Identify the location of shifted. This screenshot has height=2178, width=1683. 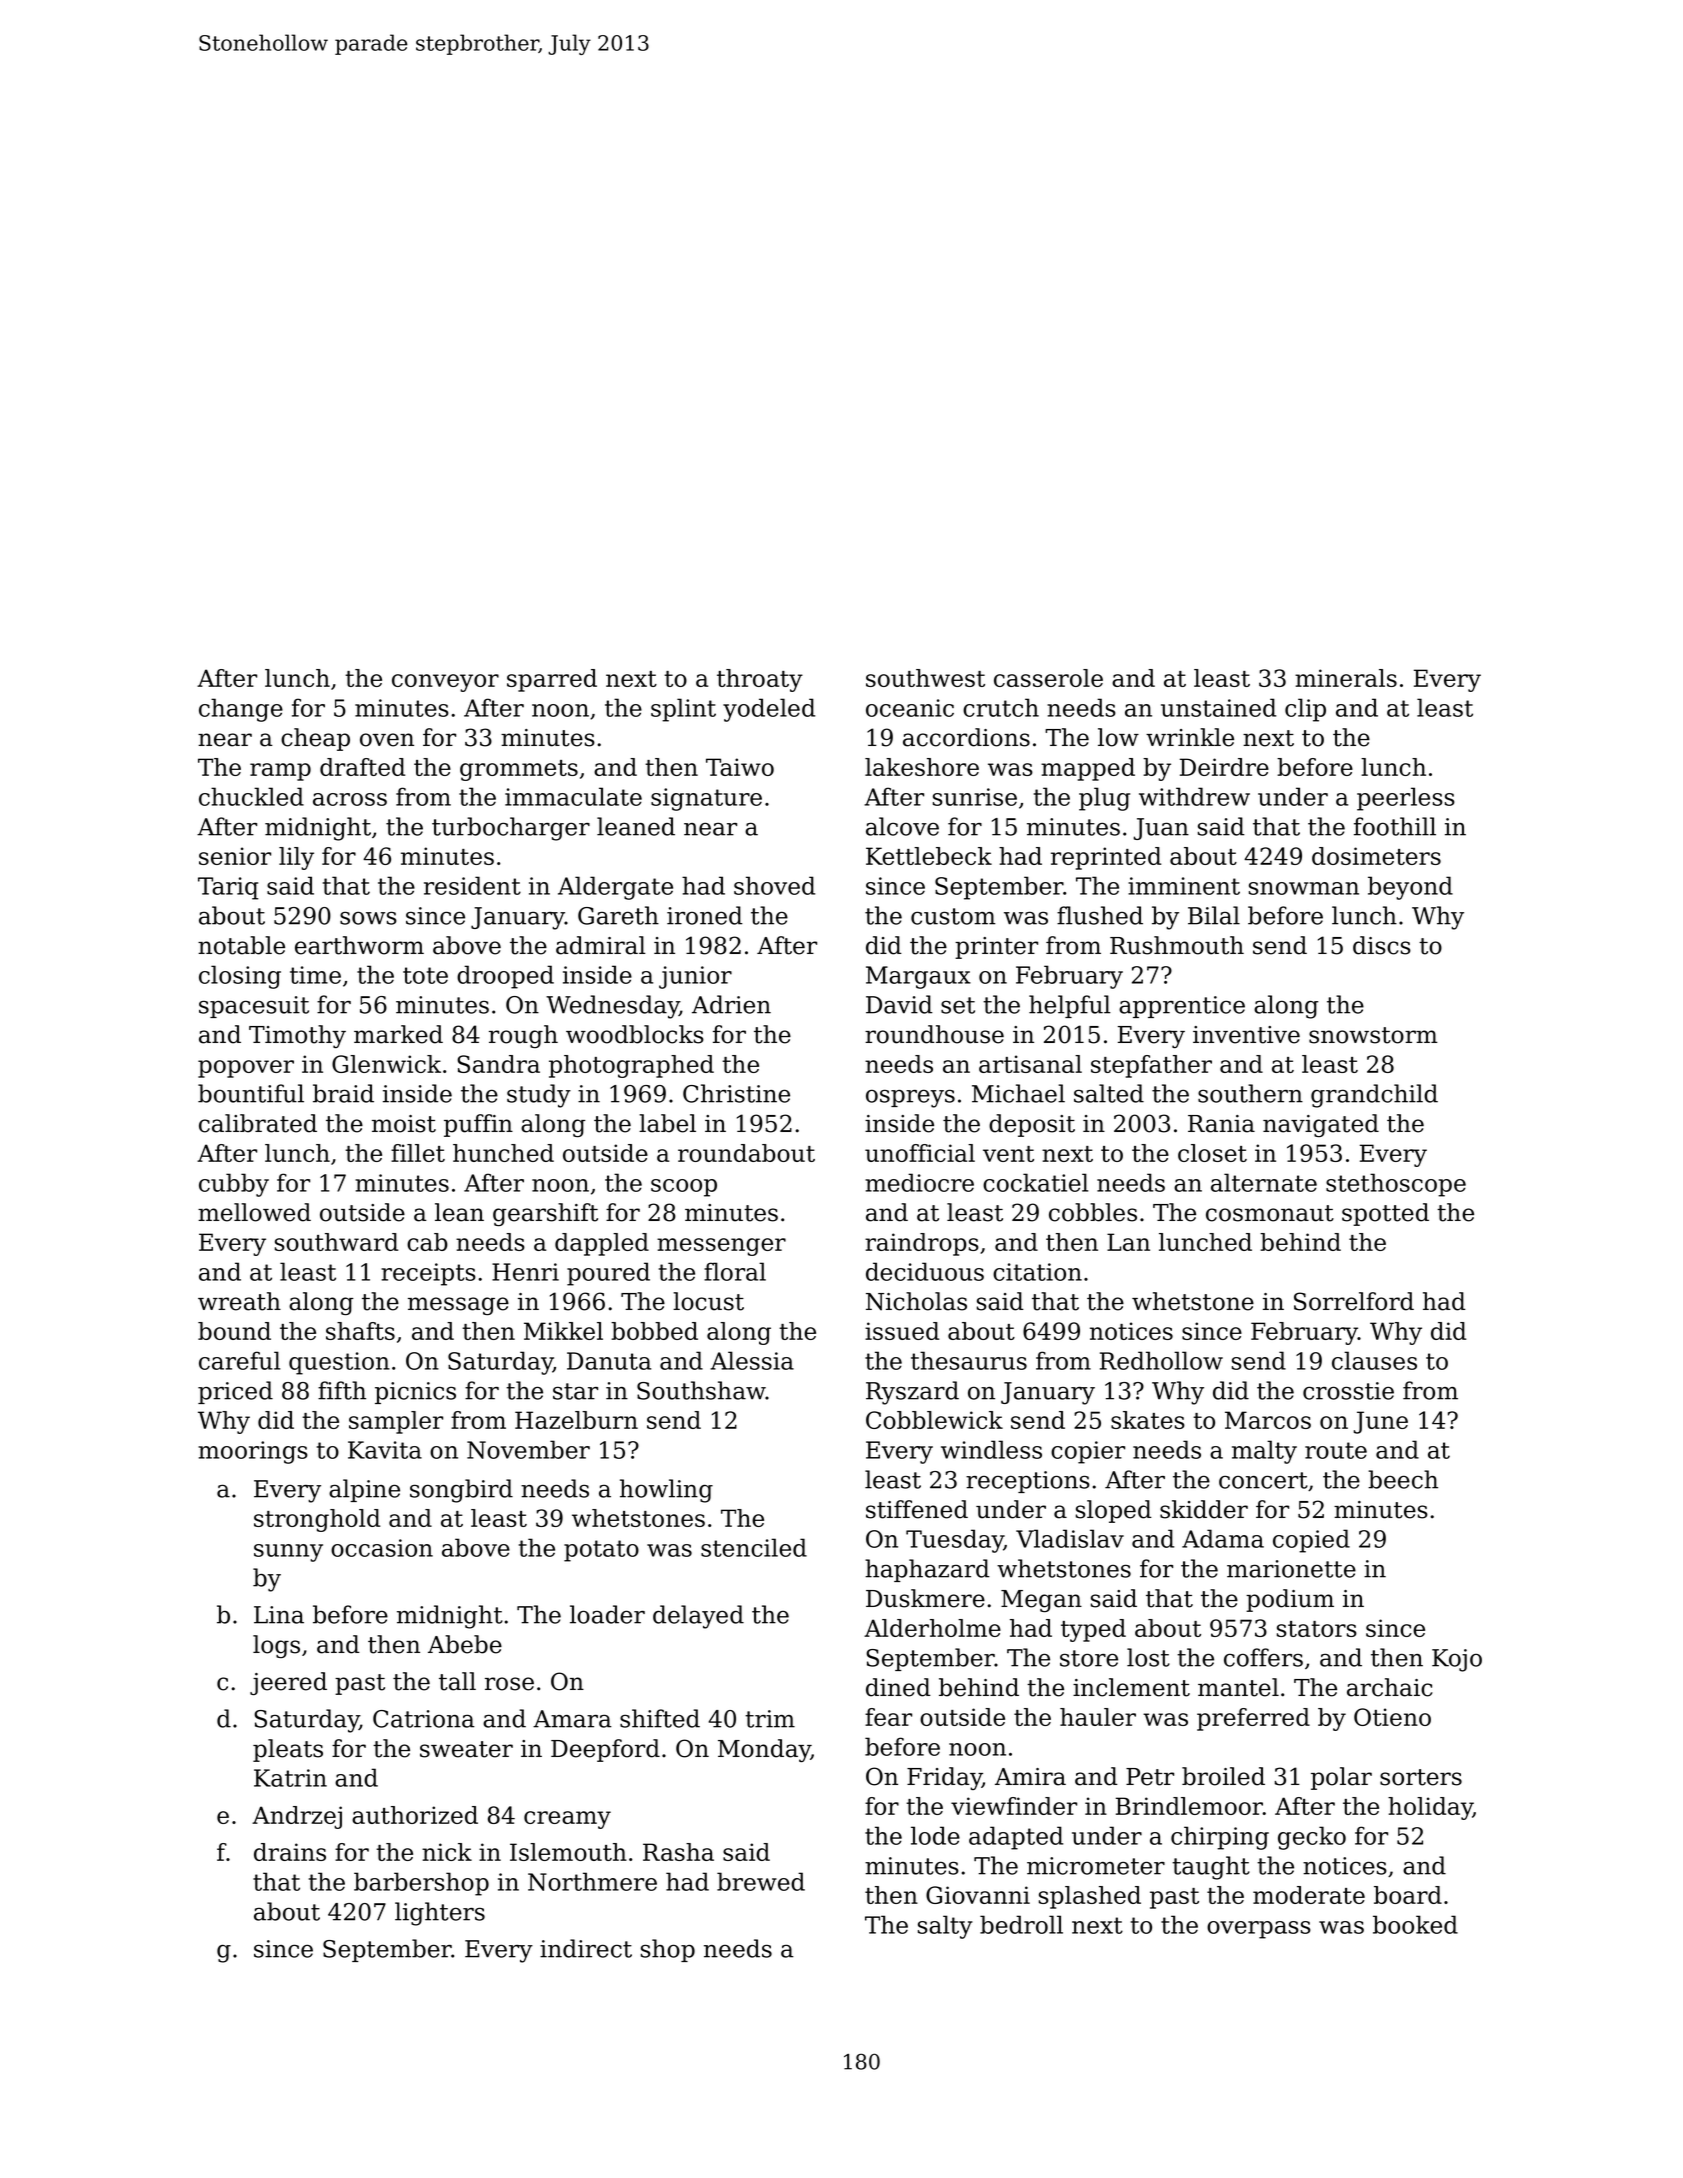
(660, 1718).
